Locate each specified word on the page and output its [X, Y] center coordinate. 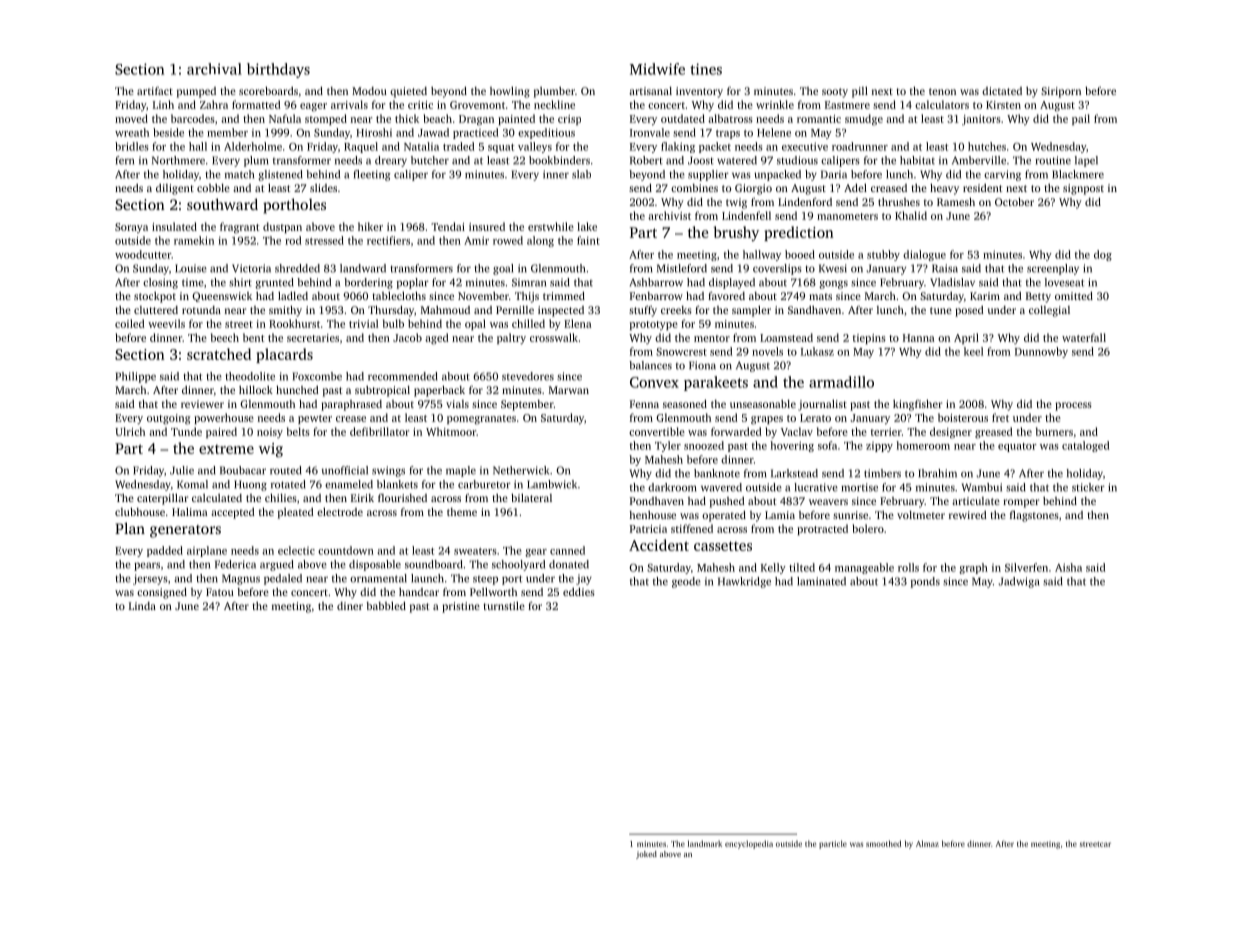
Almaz [927, 843]
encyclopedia [749, 844]
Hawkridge [744, 582]
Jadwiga [1019, 582]
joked [646, 855]
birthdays [278, 70]
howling [510, 92]
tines [706, 69]
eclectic [296, 550]
